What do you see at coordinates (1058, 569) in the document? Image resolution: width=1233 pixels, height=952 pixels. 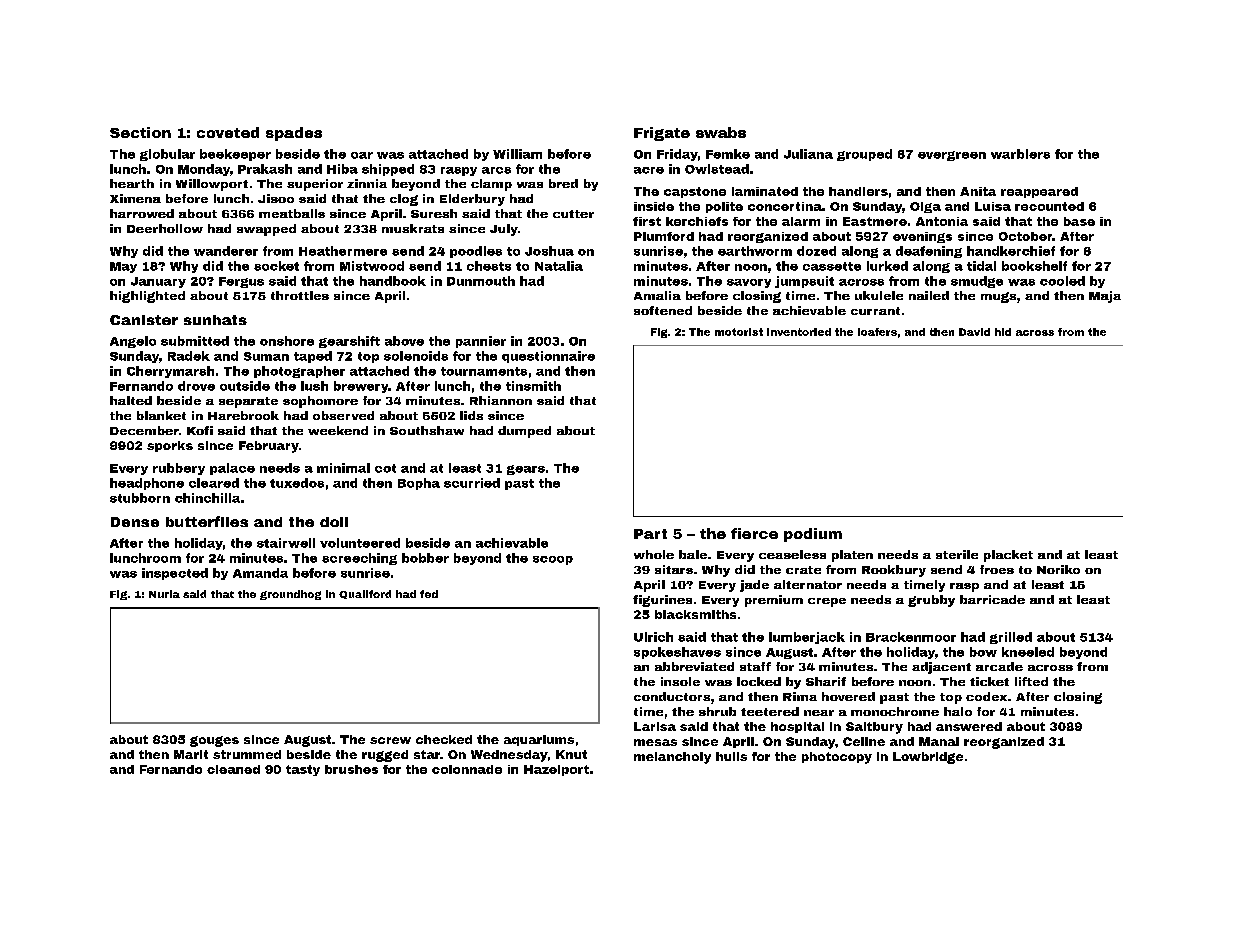 I see `Noriko` at bounding box center [1058, 569].
